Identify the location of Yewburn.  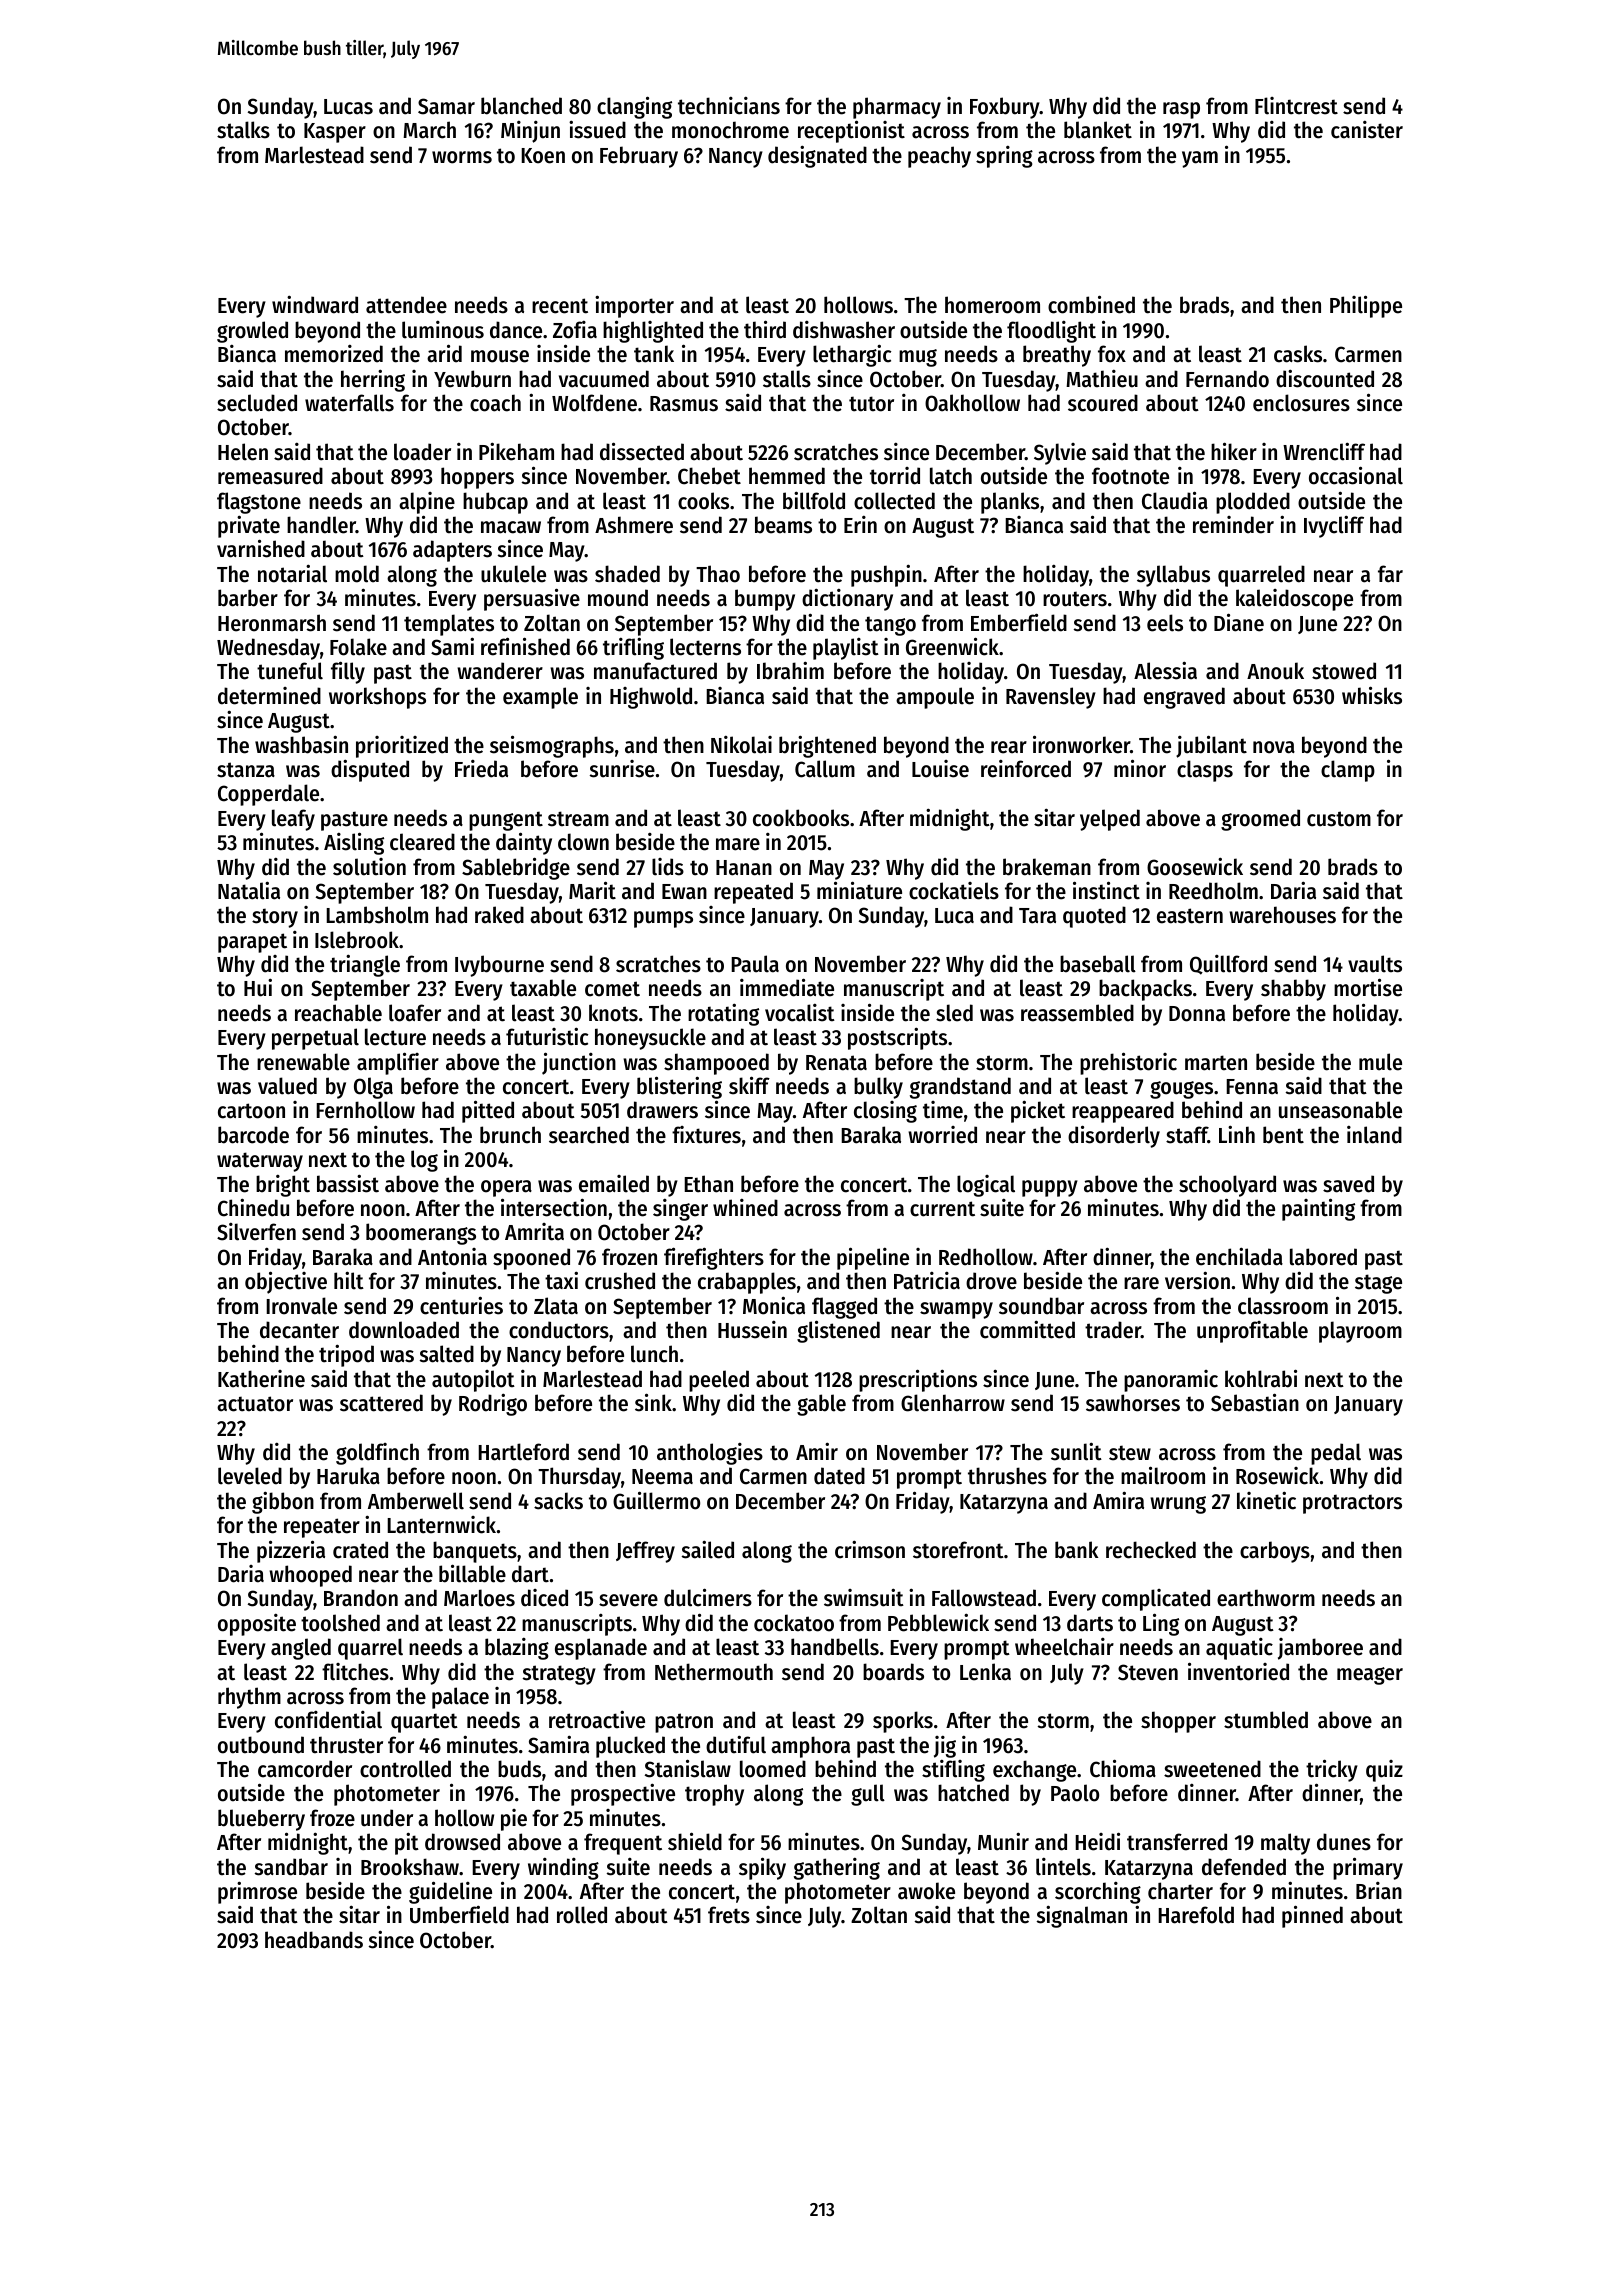
(472, 379).
